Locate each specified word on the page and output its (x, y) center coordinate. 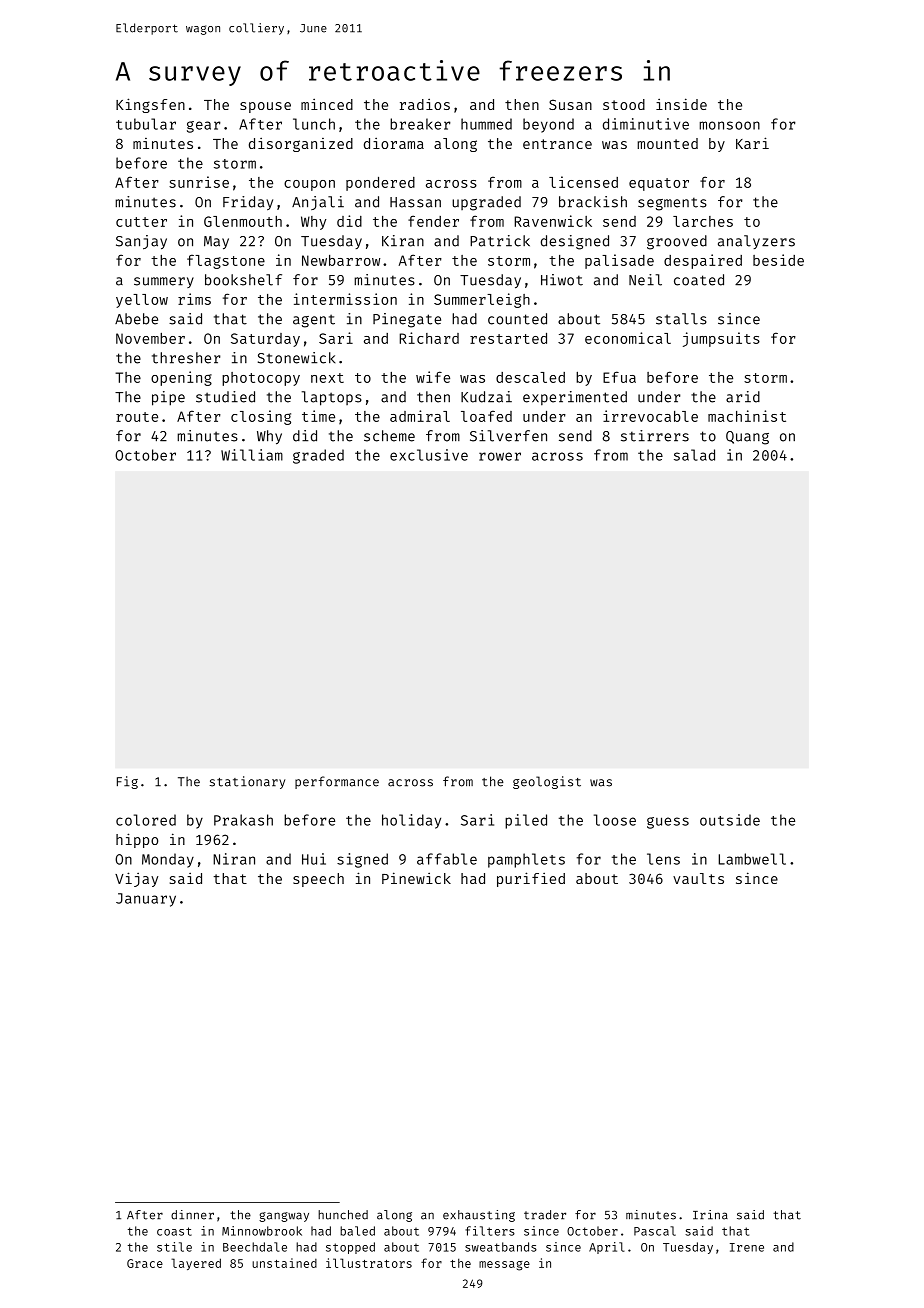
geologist (547, 782)
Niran (234, 859)
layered (196, 1264)
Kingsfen (150, 105)
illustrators (369, 1263)
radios (425, 104)
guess (668, 823)
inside (681, 104)
